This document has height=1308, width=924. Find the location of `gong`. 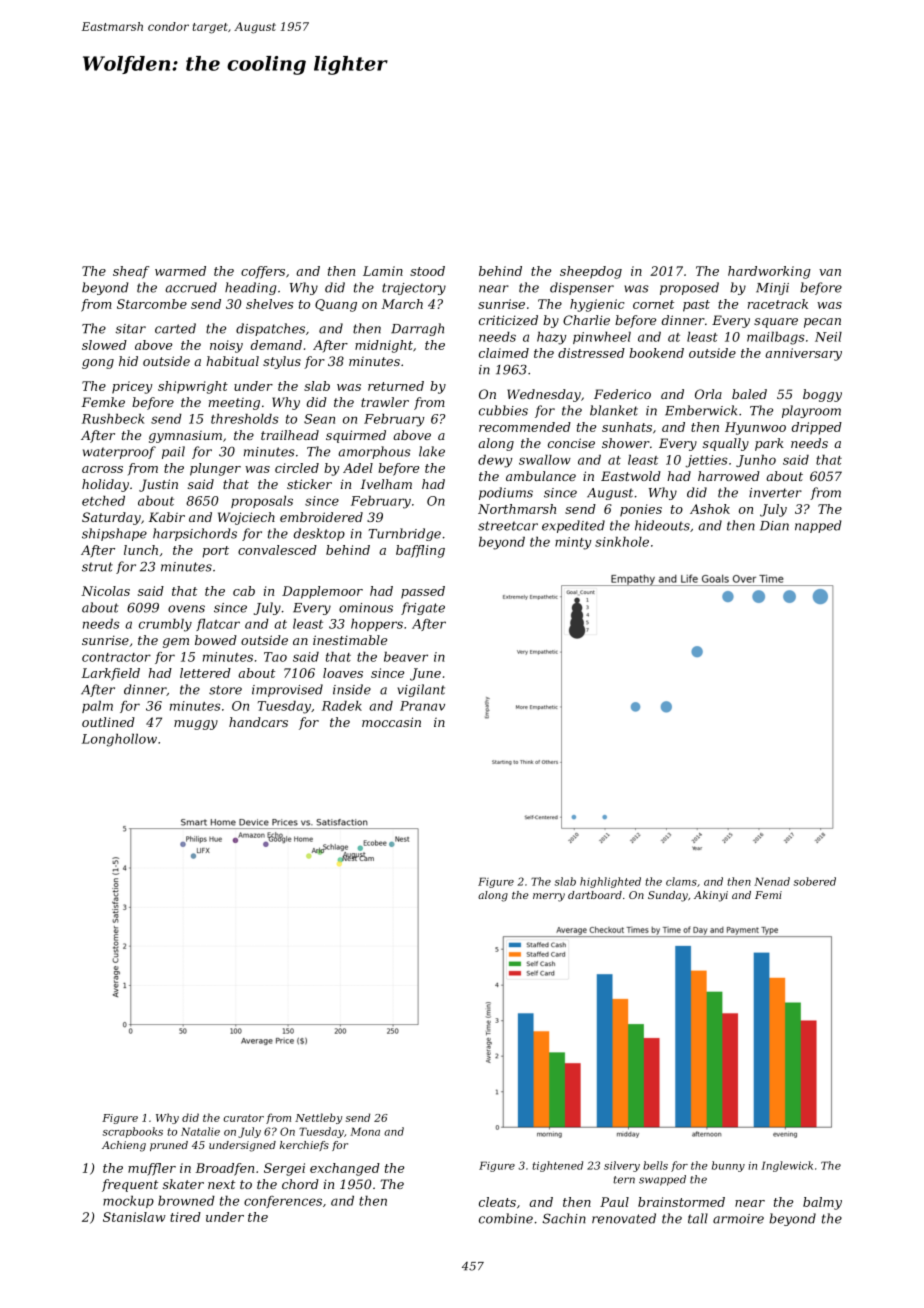

gong is located at coordinates (98, 364).
